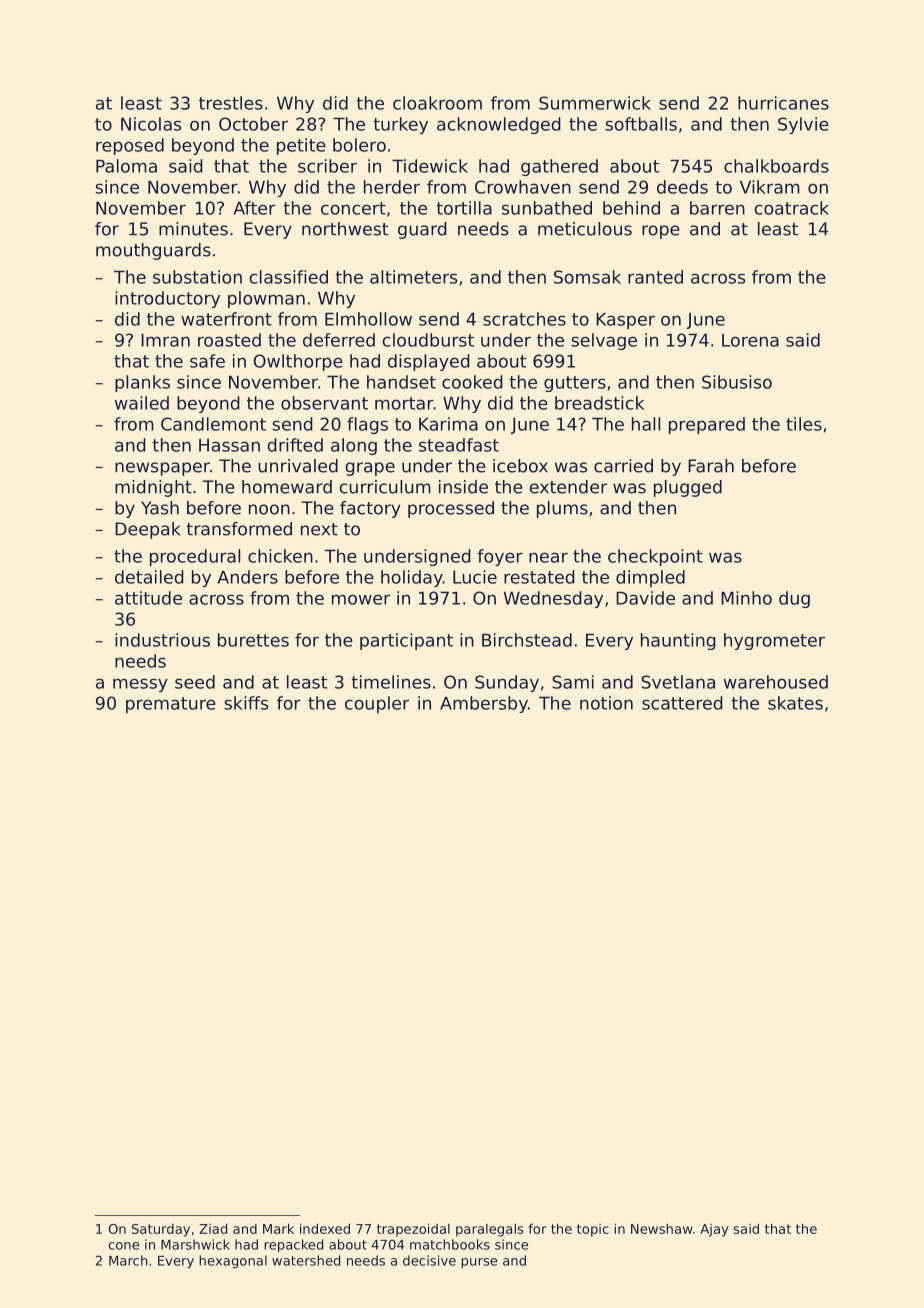  I want to click on rope, so click(661, 232).
